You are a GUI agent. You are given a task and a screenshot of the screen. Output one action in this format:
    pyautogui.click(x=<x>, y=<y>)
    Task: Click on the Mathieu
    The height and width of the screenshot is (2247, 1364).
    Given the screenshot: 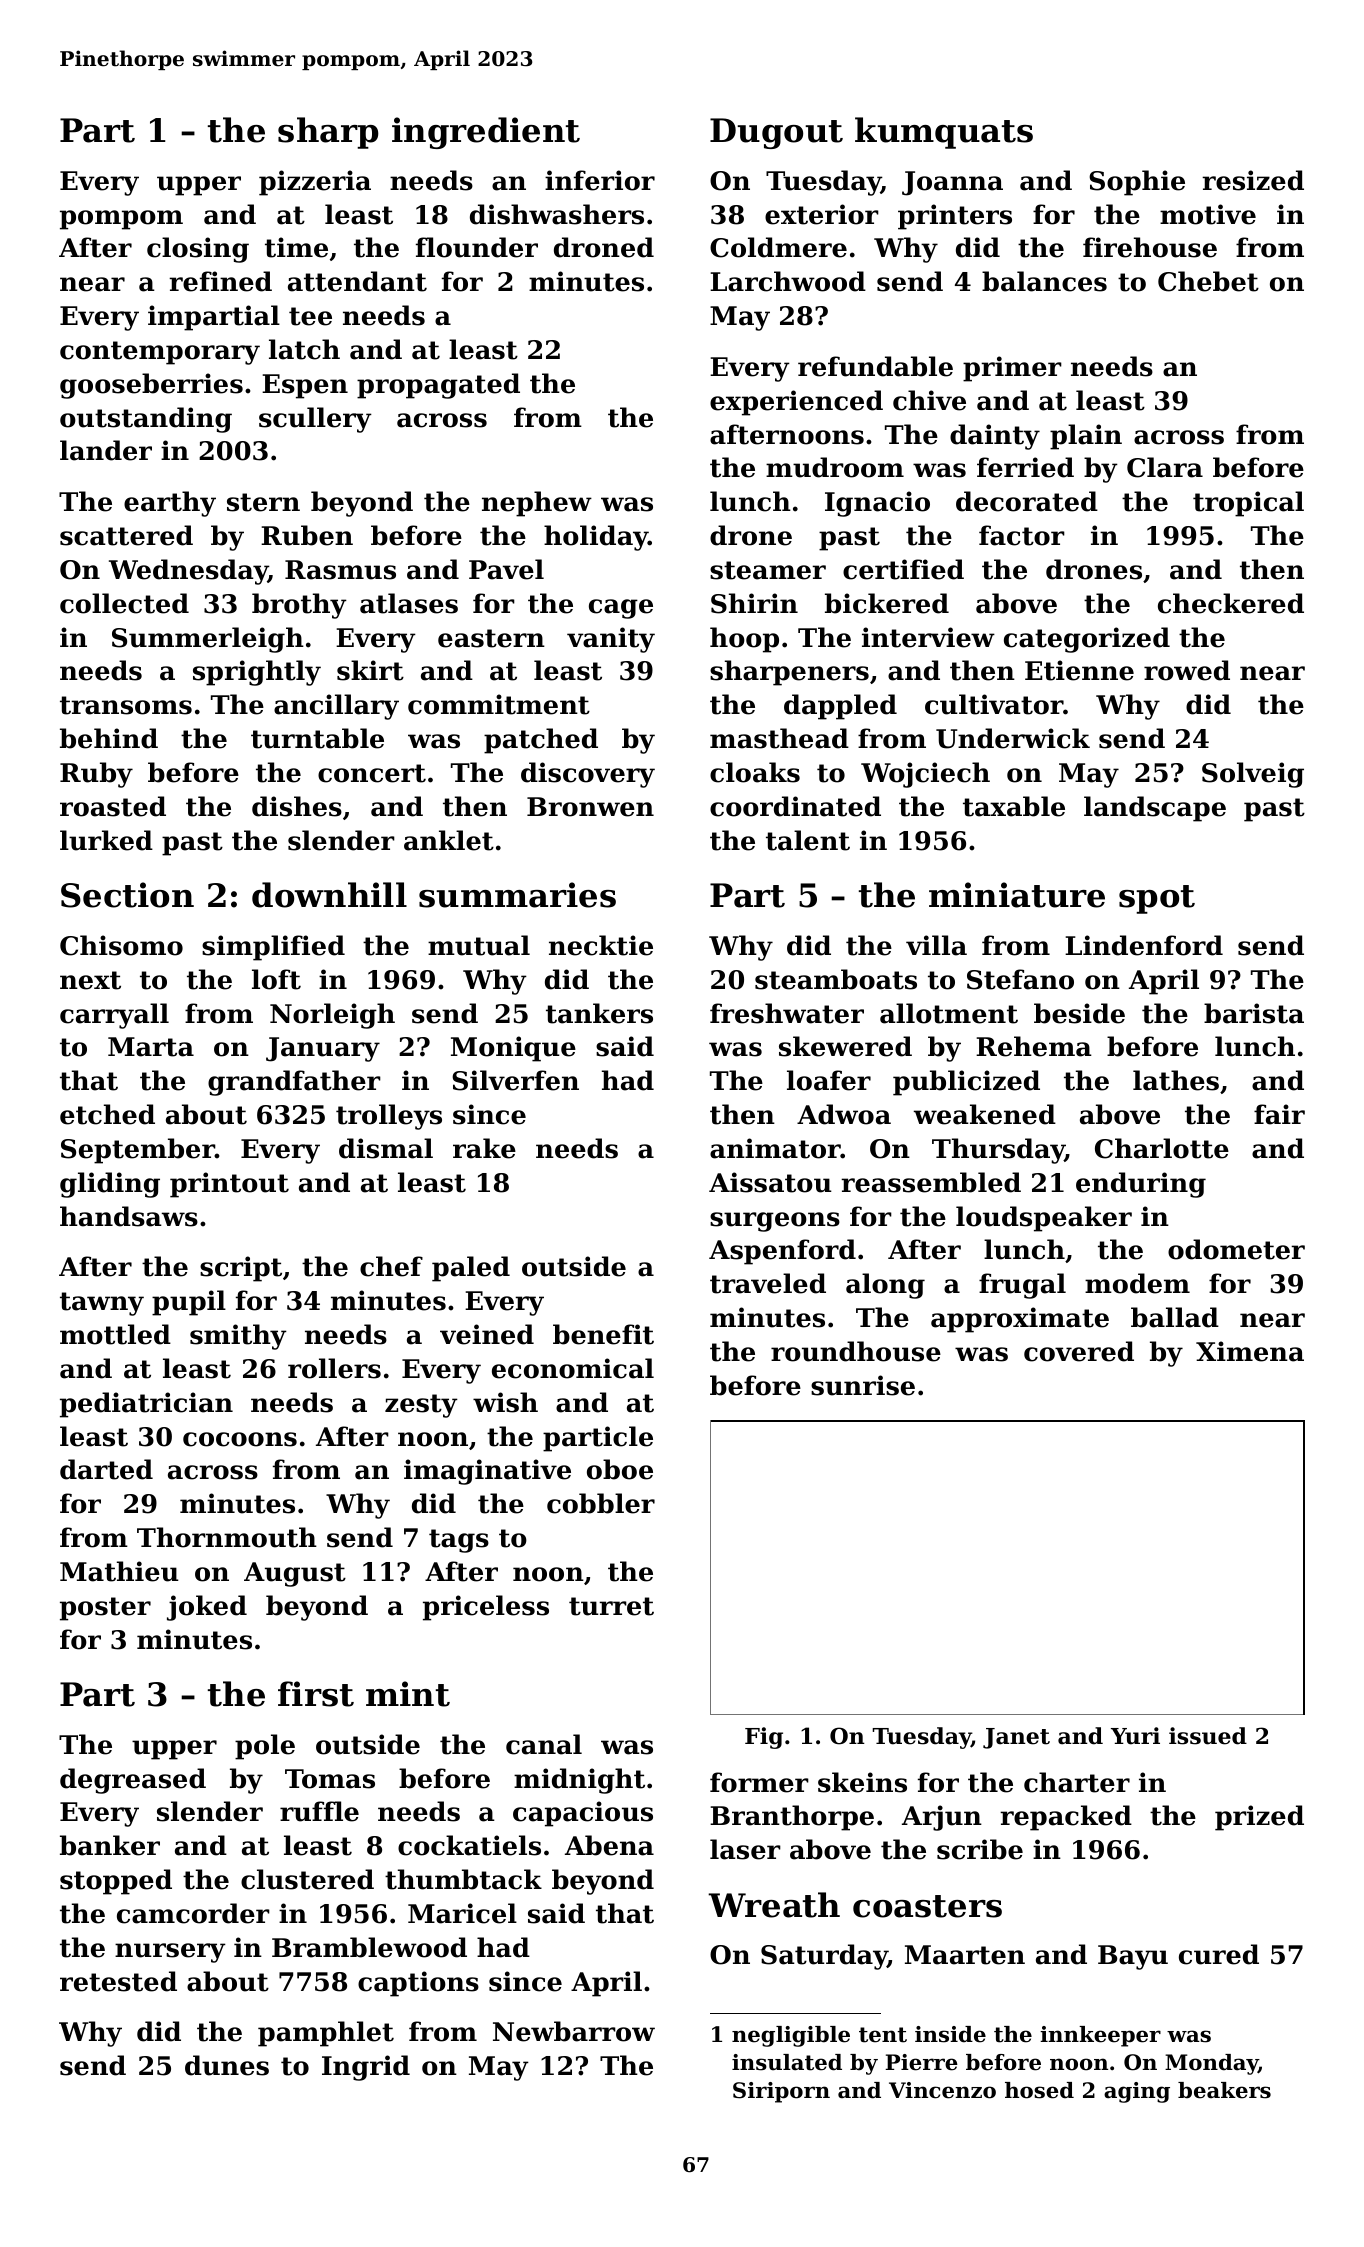 What is the action you would take?
    pyautogui.click(x=119, y=1571)
